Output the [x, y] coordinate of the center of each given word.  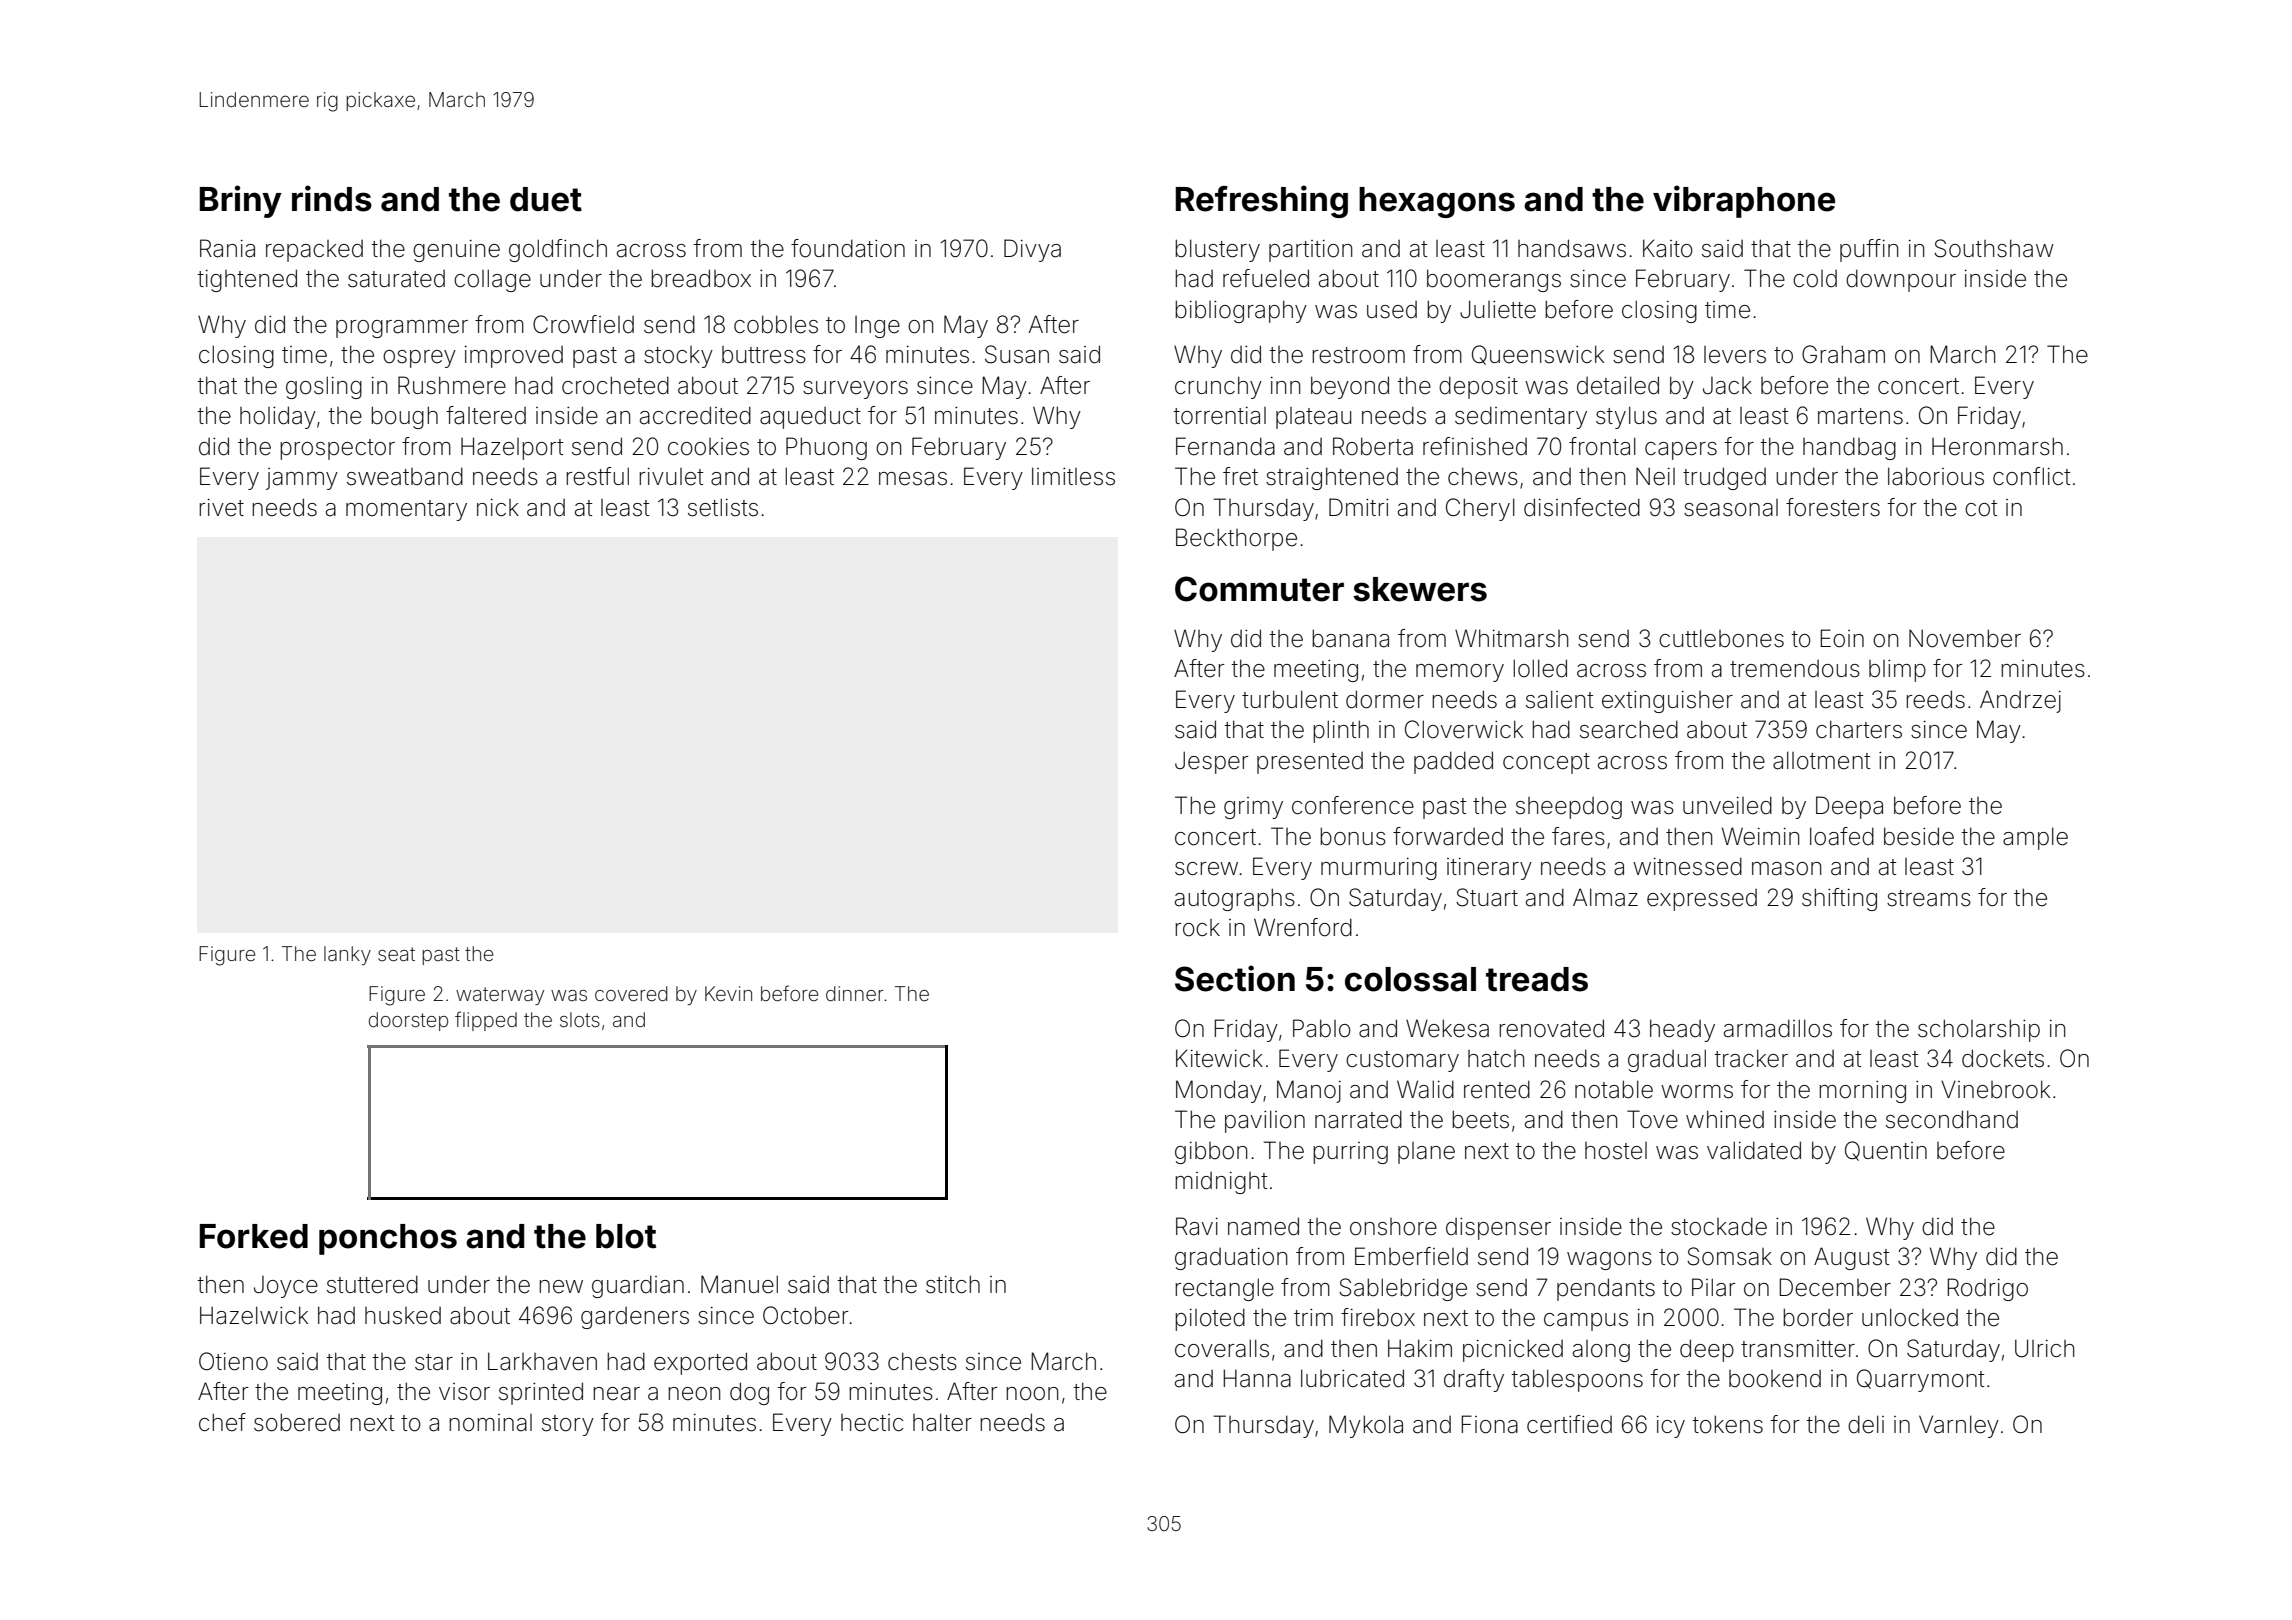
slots [580, 1019]
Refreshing [1262, 201]
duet [546, 199]
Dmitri [1358, 507]
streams [1929, 898]
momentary [406, 510]
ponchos [388, 1239]
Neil [1655, 476]
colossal [1410, 979]
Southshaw [1994, 248]
